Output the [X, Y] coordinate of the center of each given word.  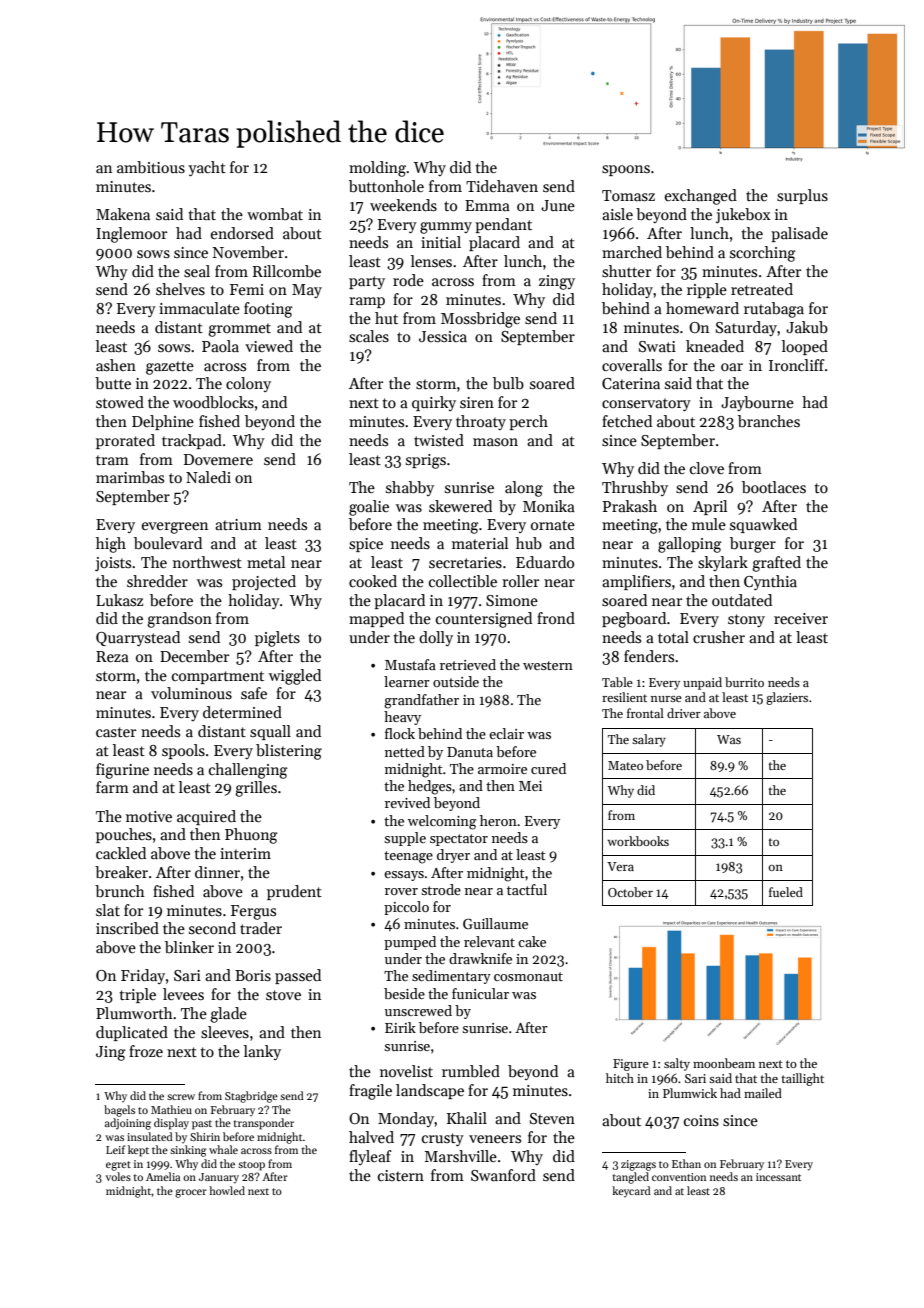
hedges [430, 787]
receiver [801, 618]
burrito [744, 682]
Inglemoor [131, 235]
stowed [120, 402]
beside [404, 993]
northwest [207, 562]
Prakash [630, 506]
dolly [436, 638]
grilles [256, 789]
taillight [802, 1079]
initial [441, 242]
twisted [439, 440]
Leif [116, 1149]
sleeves [225, 1032]
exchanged [701, 197]
